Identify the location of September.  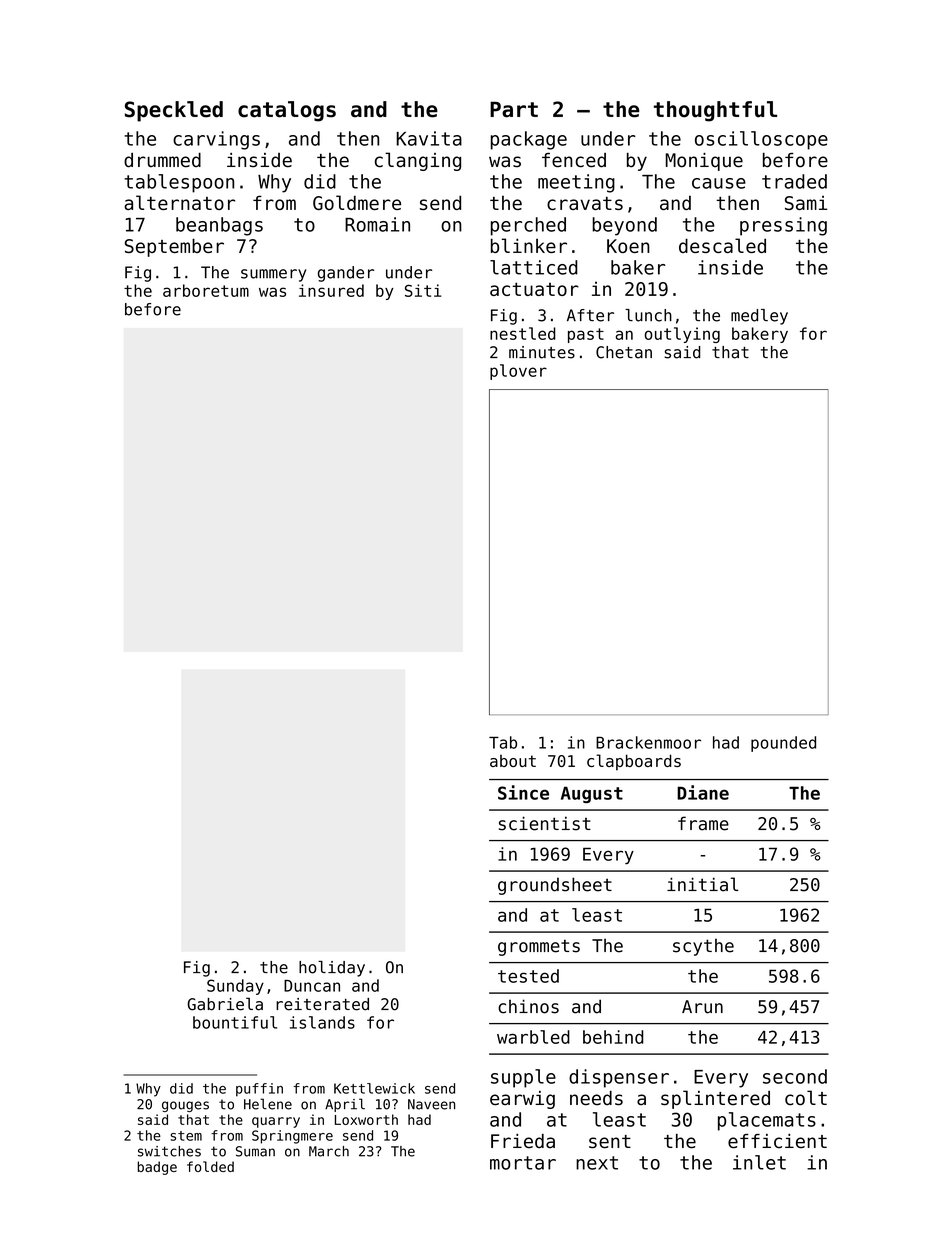
(174, 247).
